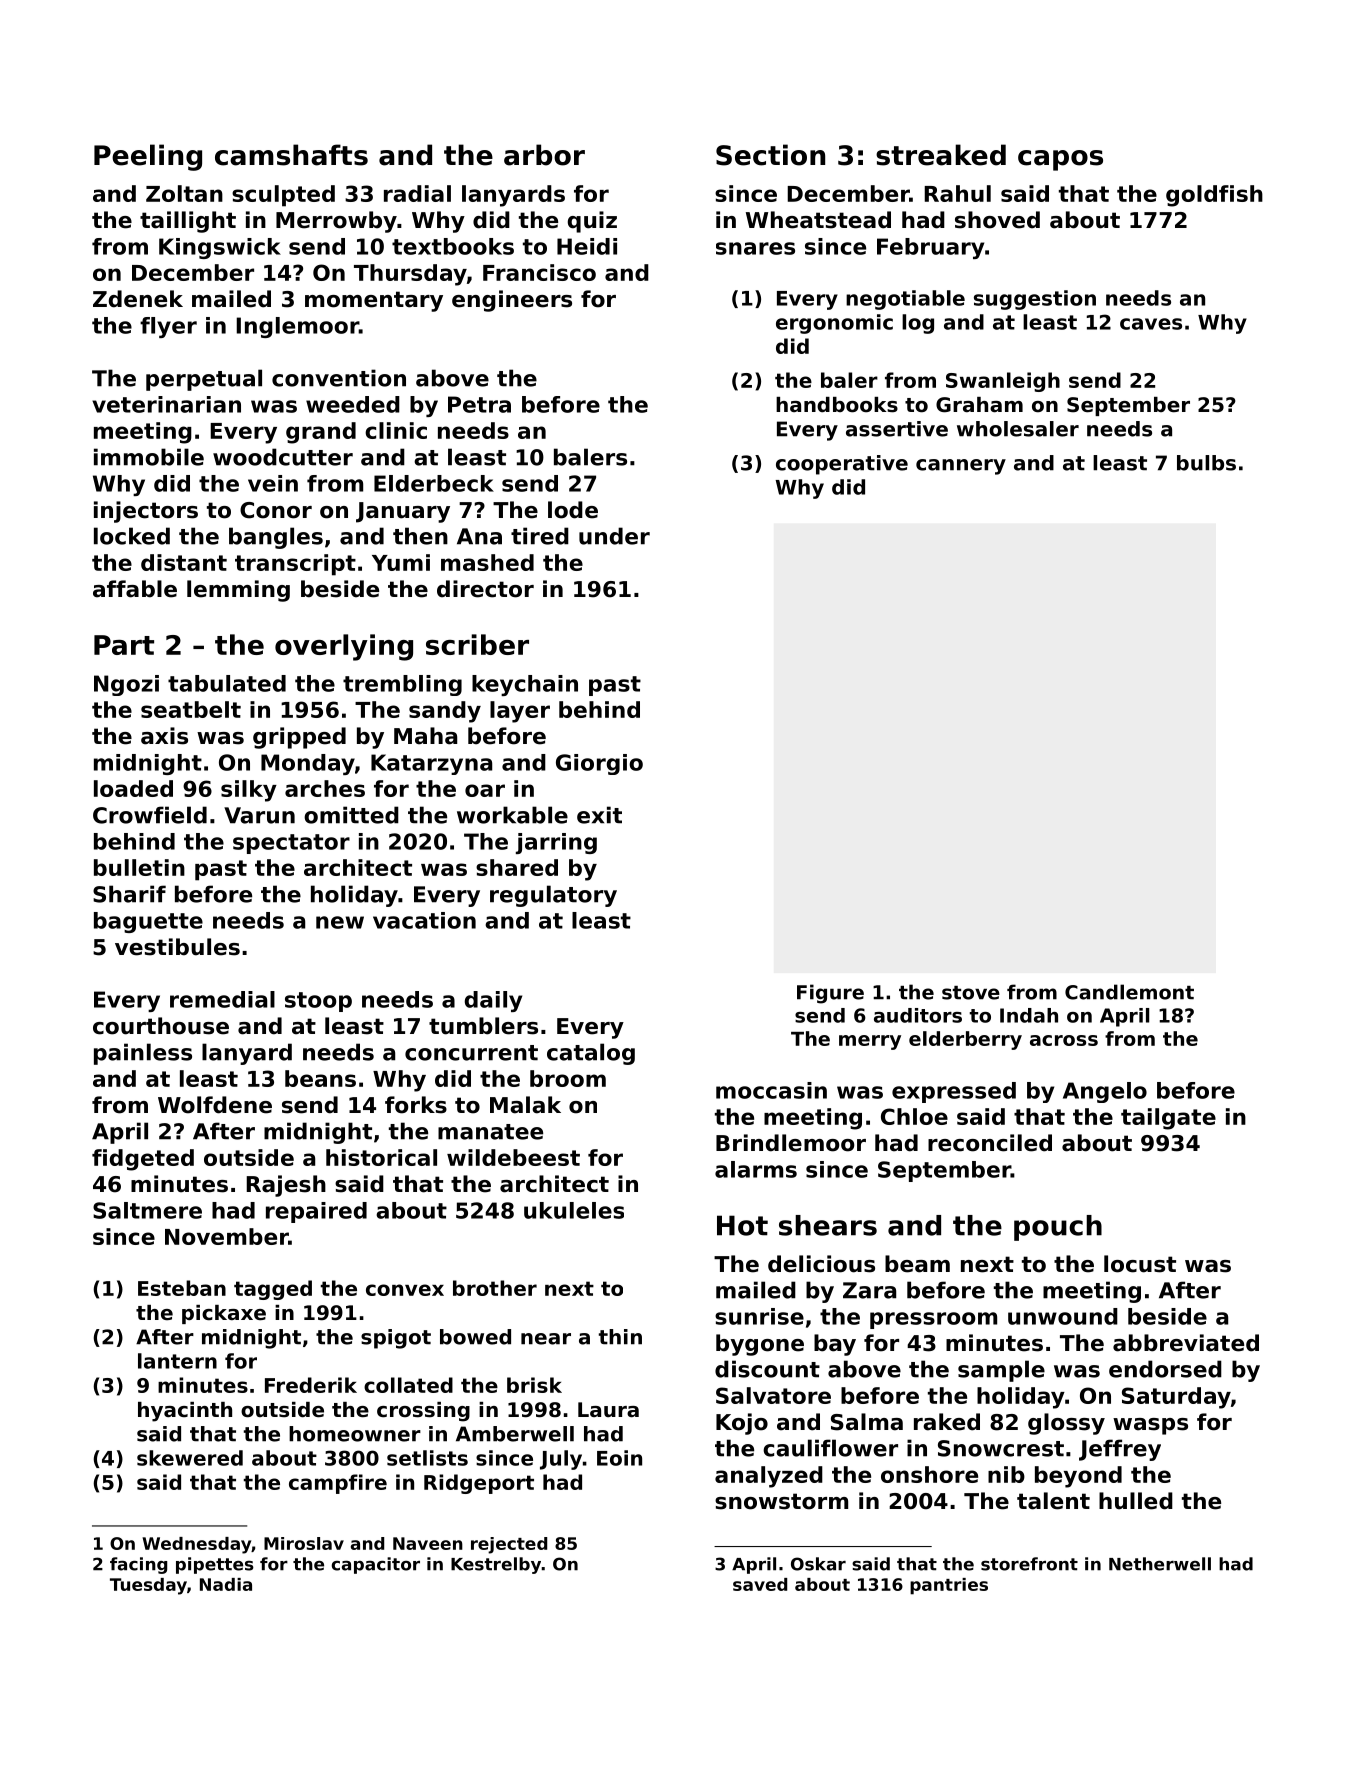 The width and height of the document is (1367, 1769). Describe the element at coordinates (515, 1434) in the document. I see `Amberwell` at that location.
